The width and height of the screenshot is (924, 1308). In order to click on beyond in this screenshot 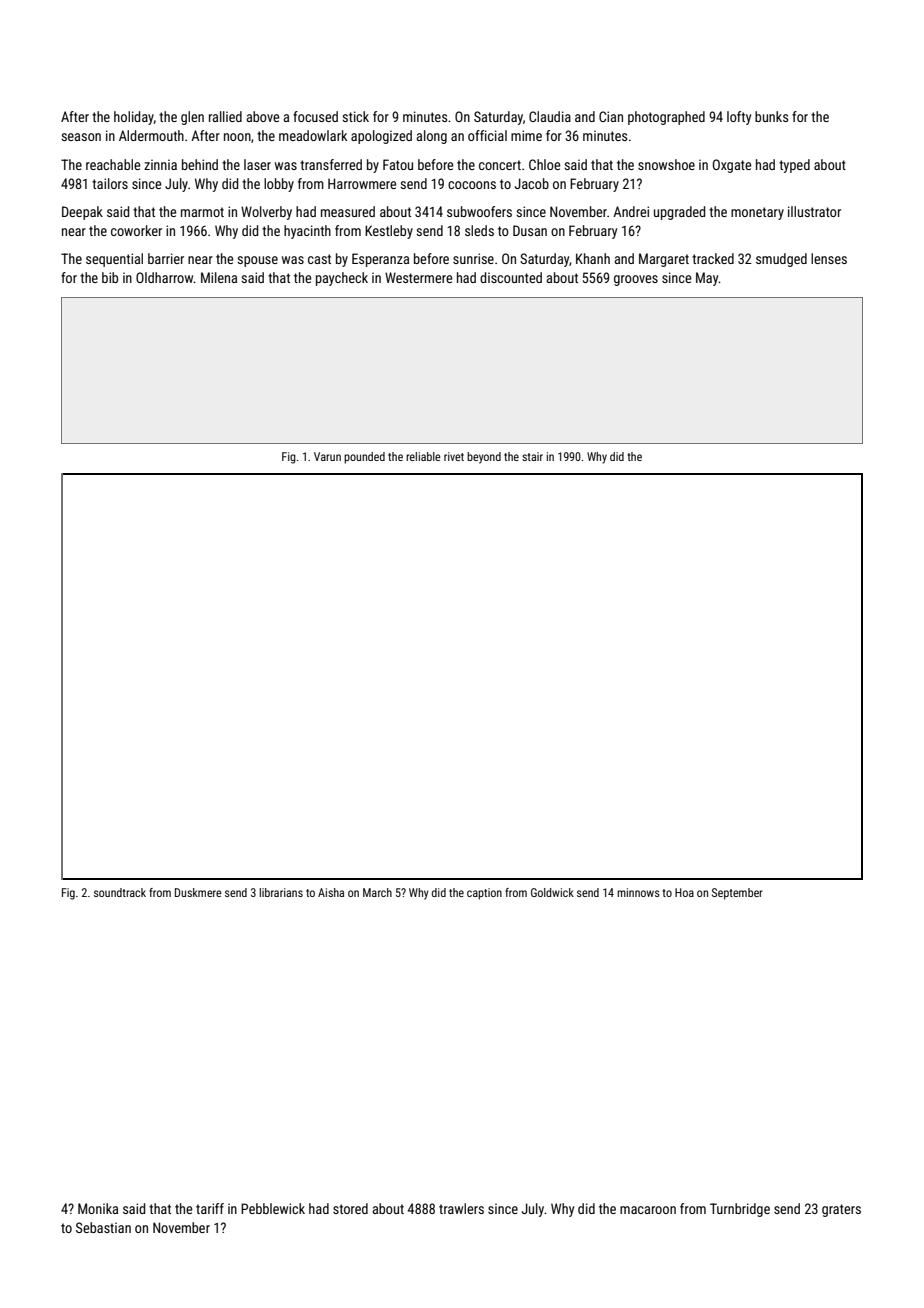, I will do `click(484, 458)`.
